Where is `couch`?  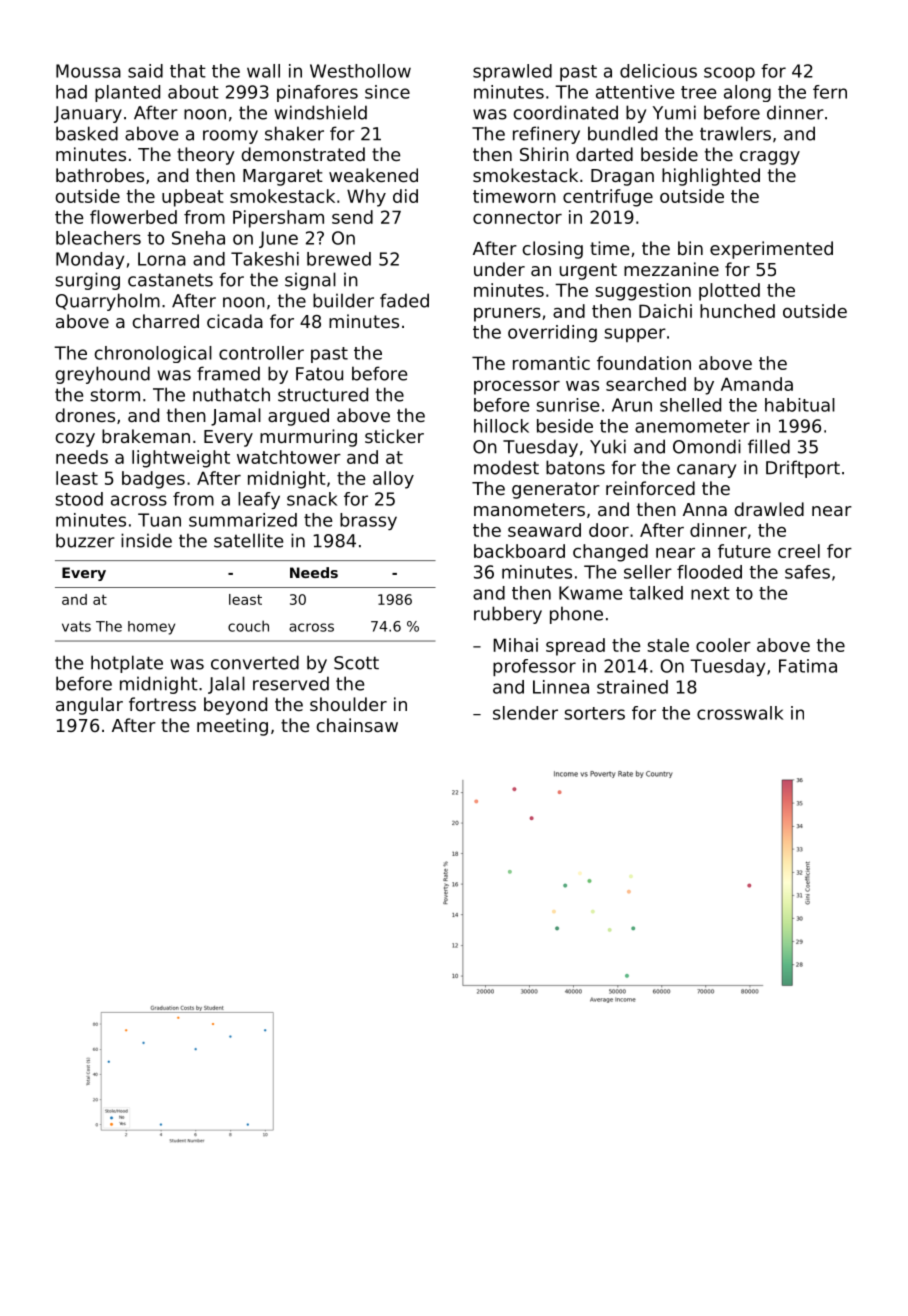 couch is located at coordinates (248, 626).
